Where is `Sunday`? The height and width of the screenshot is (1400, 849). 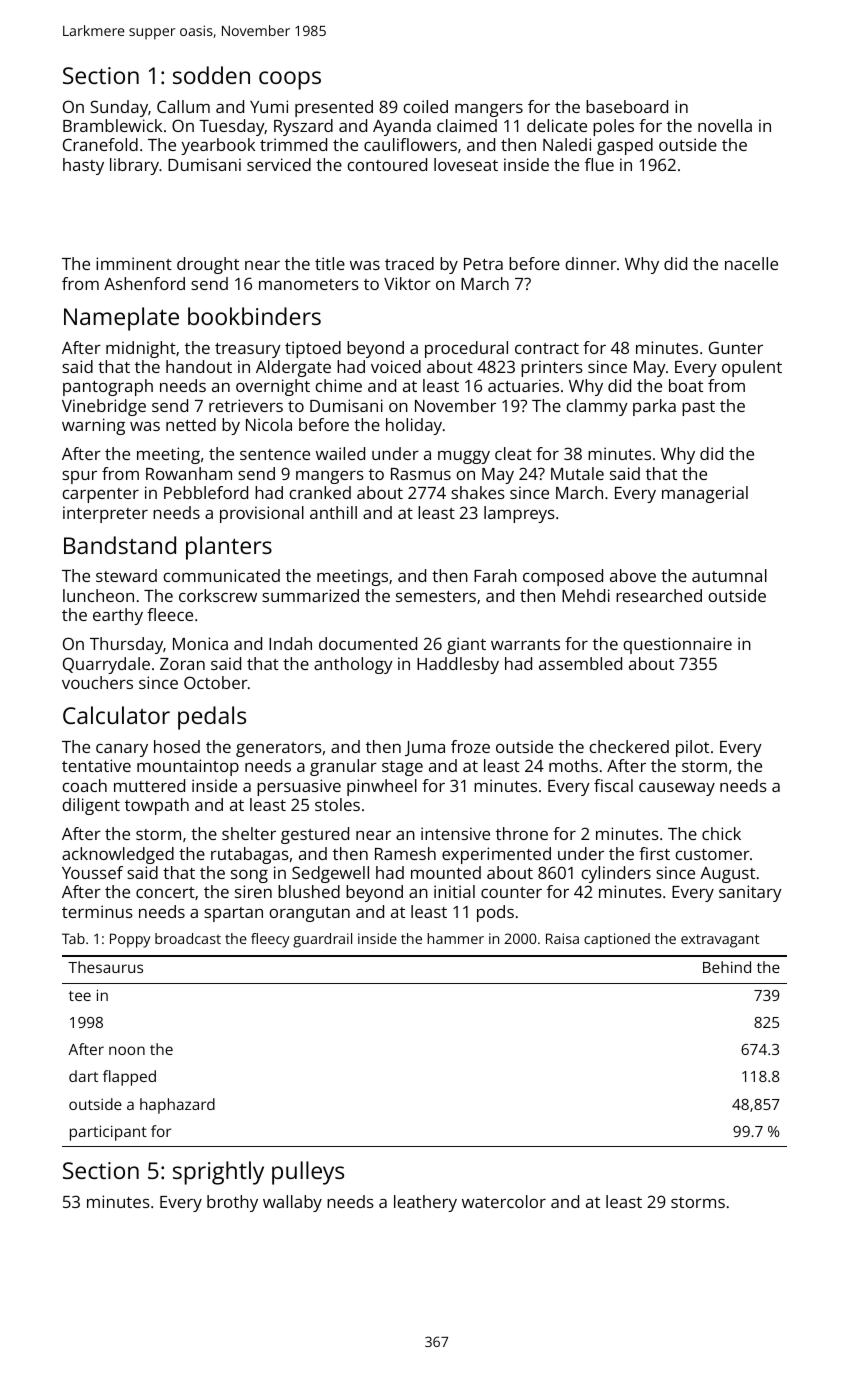 Sunday is located at coordinates (119, 108).
